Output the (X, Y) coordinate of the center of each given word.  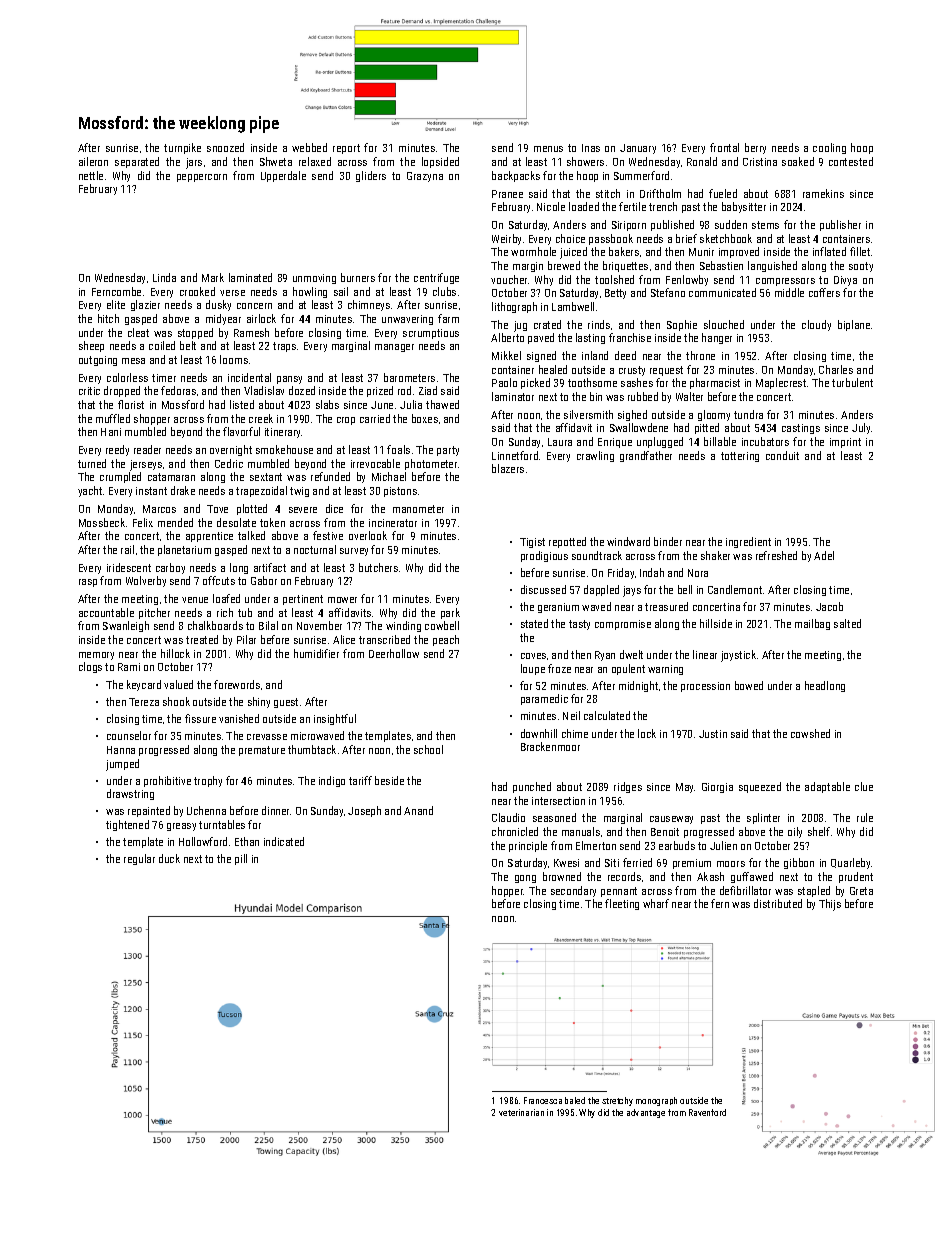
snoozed (225, 147)
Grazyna (425, 177)
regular (139, 859)
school (428, 749)
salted (847, 623)
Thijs (830, 905)
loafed (226, 598)
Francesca (543, 1100)
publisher (840, 225)
